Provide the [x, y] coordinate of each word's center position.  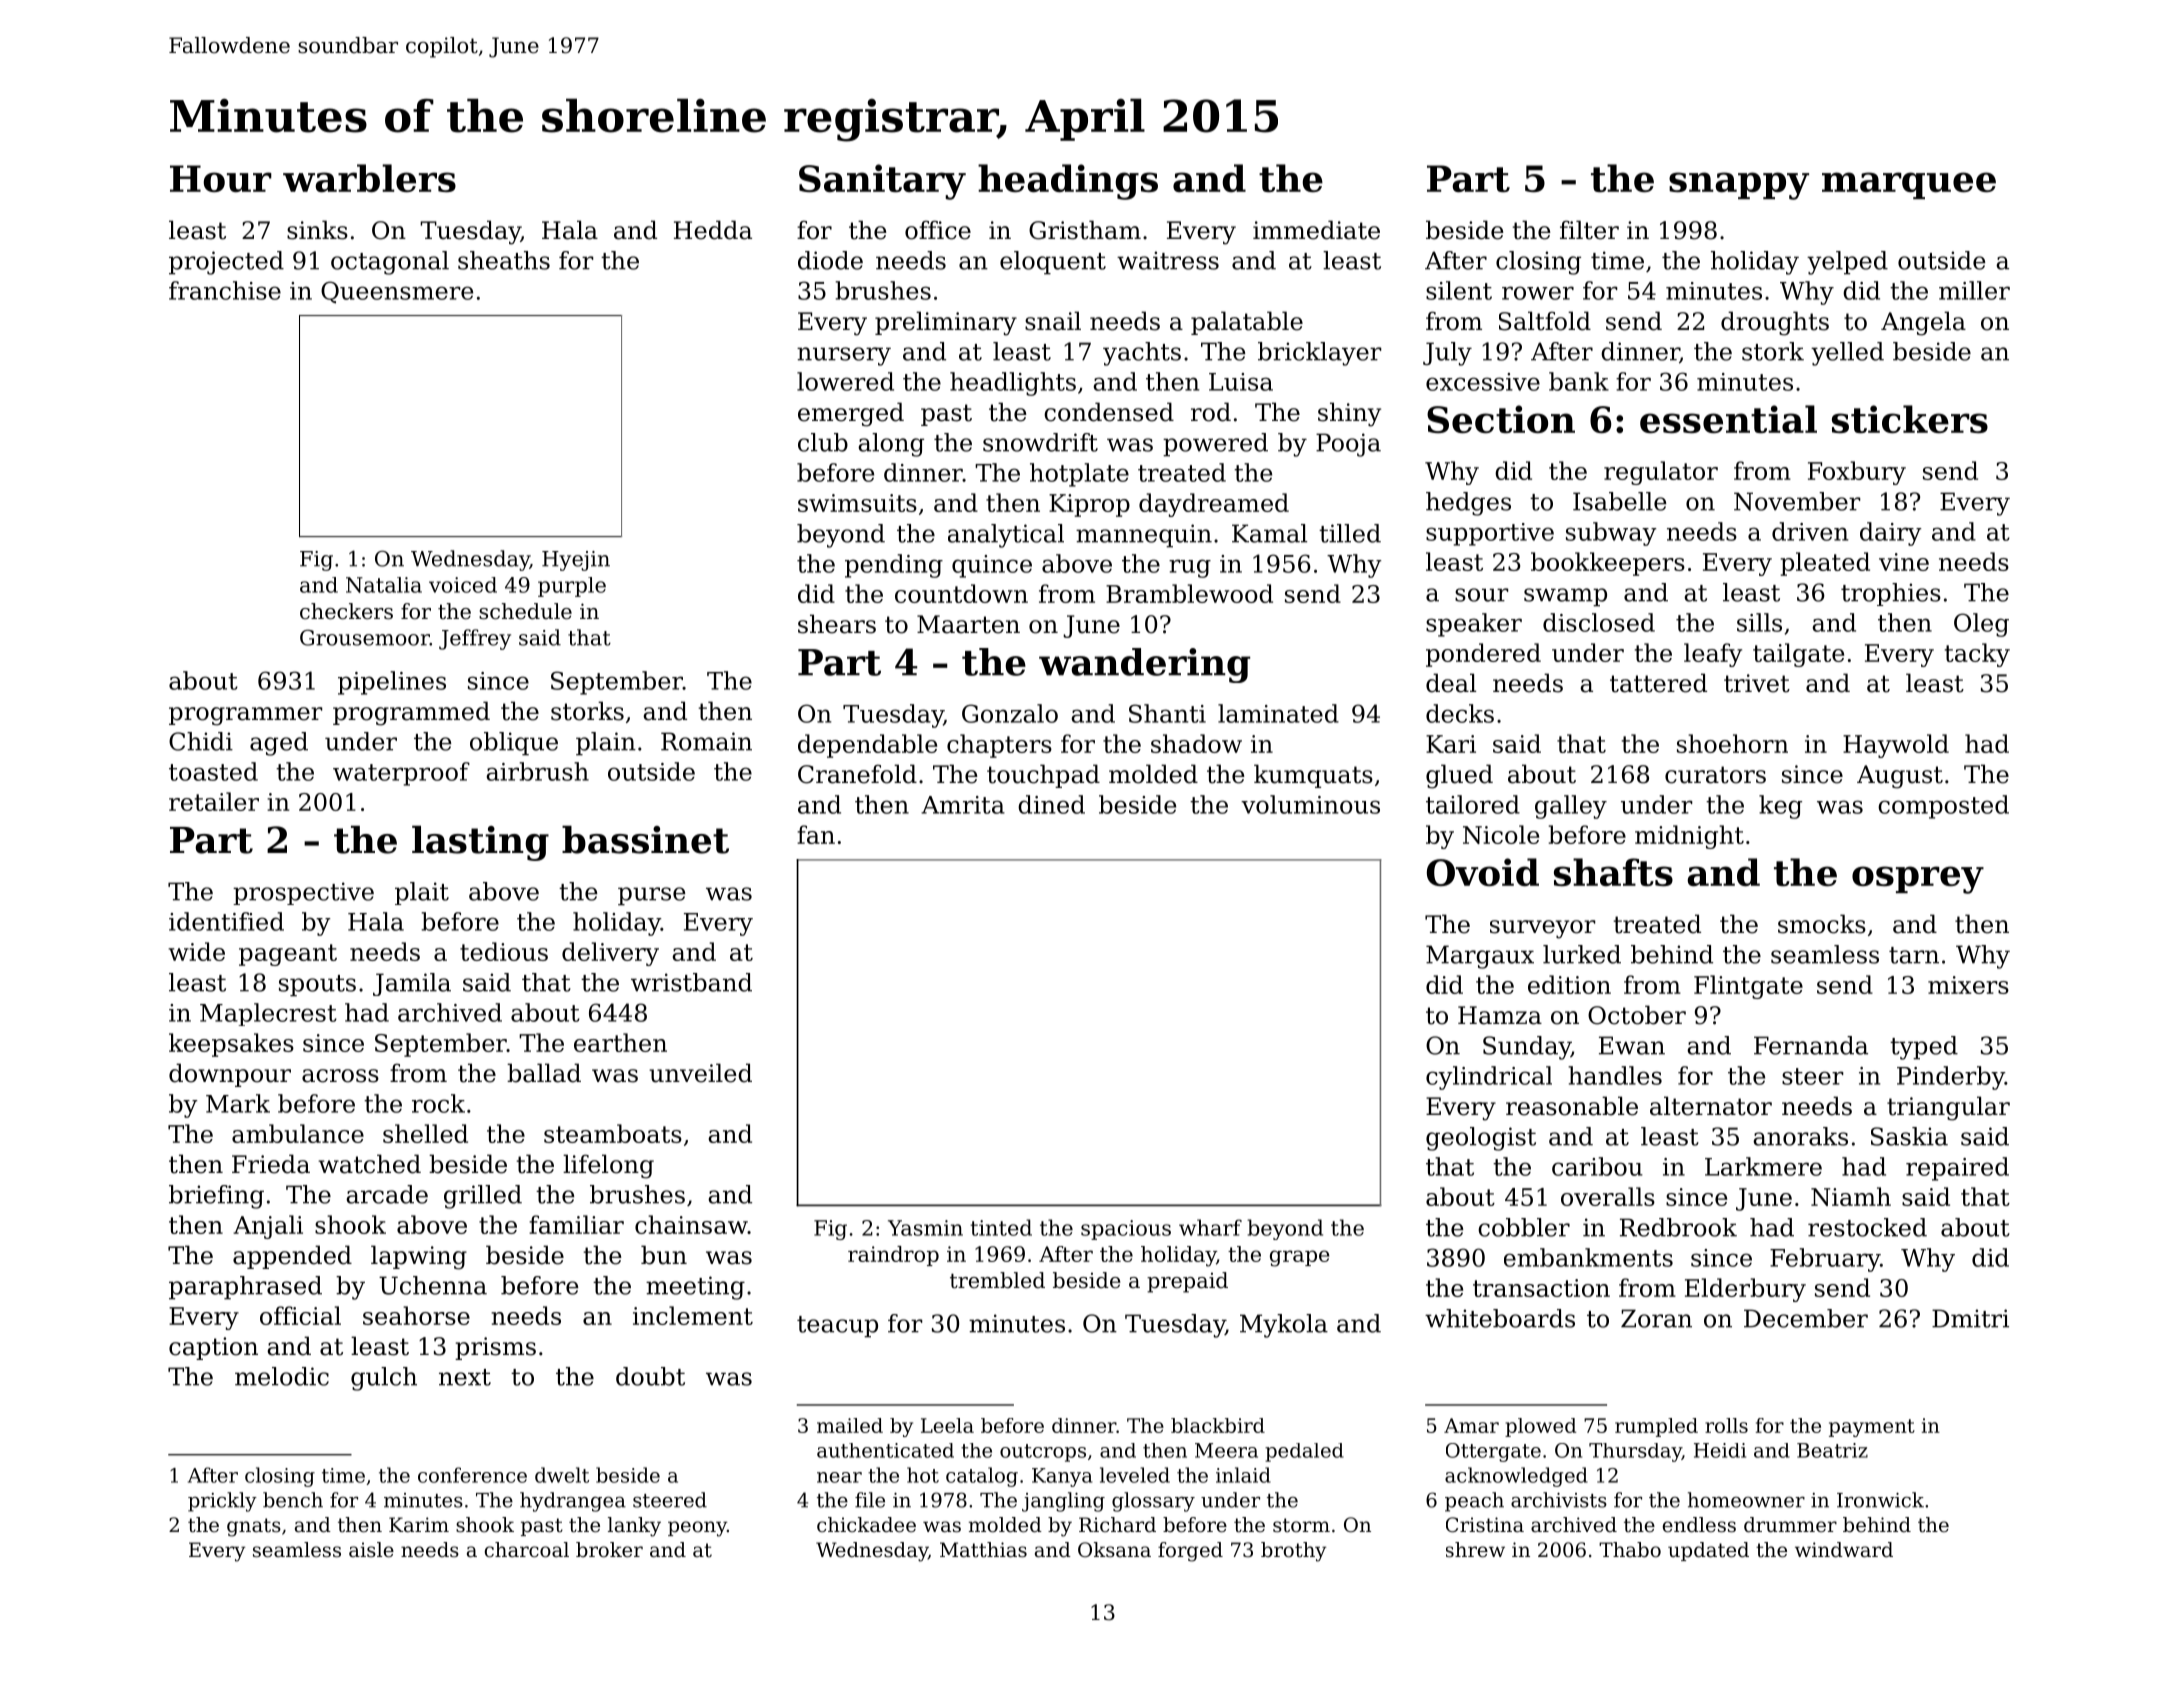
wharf [1210, 1227]
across [340, 1076]
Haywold [1896, 746]
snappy [1739, 186]
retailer [214, 801]
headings [1068, 182]
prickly [222, 1502]
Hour [221, 178]
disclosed [1599, 622]
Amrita [963, 805]
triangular [1948, 1108]
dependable [867, 746]
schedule [525, 611]
